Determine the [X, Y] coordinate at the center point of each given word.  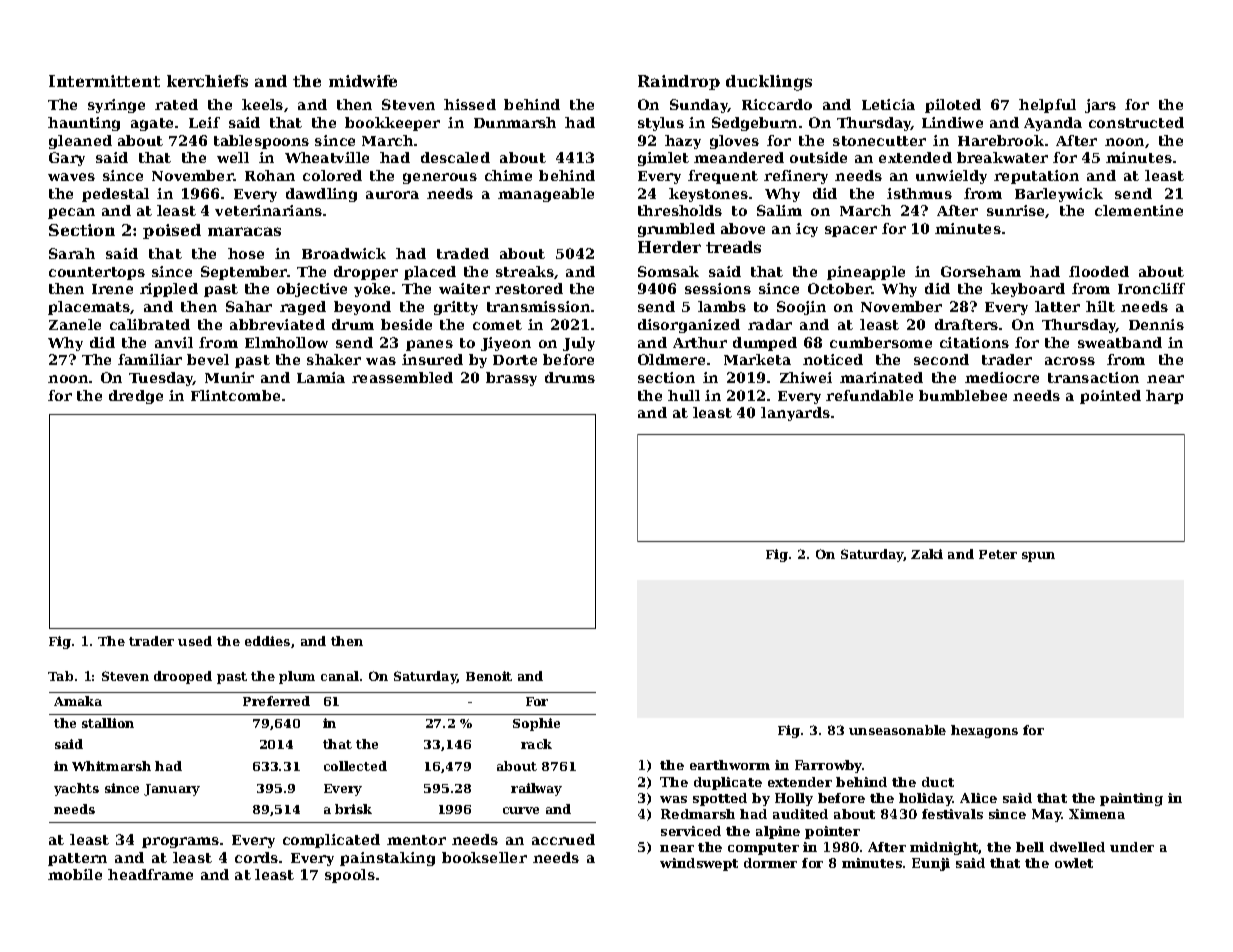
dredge [136, 397]
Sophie [536, 724]
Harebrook [1001, 140]
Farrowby [829, 766]
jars [1100, 106]
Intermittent [104, 81]
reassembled [402, 377]
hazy [683, 142]
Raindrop [679, 82]
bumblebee [963, 395]
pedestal [115, 195]
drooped [183, 677]
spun [1038, 557]
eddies [267, 641]
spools [350, 876]
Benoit [489, 676]
